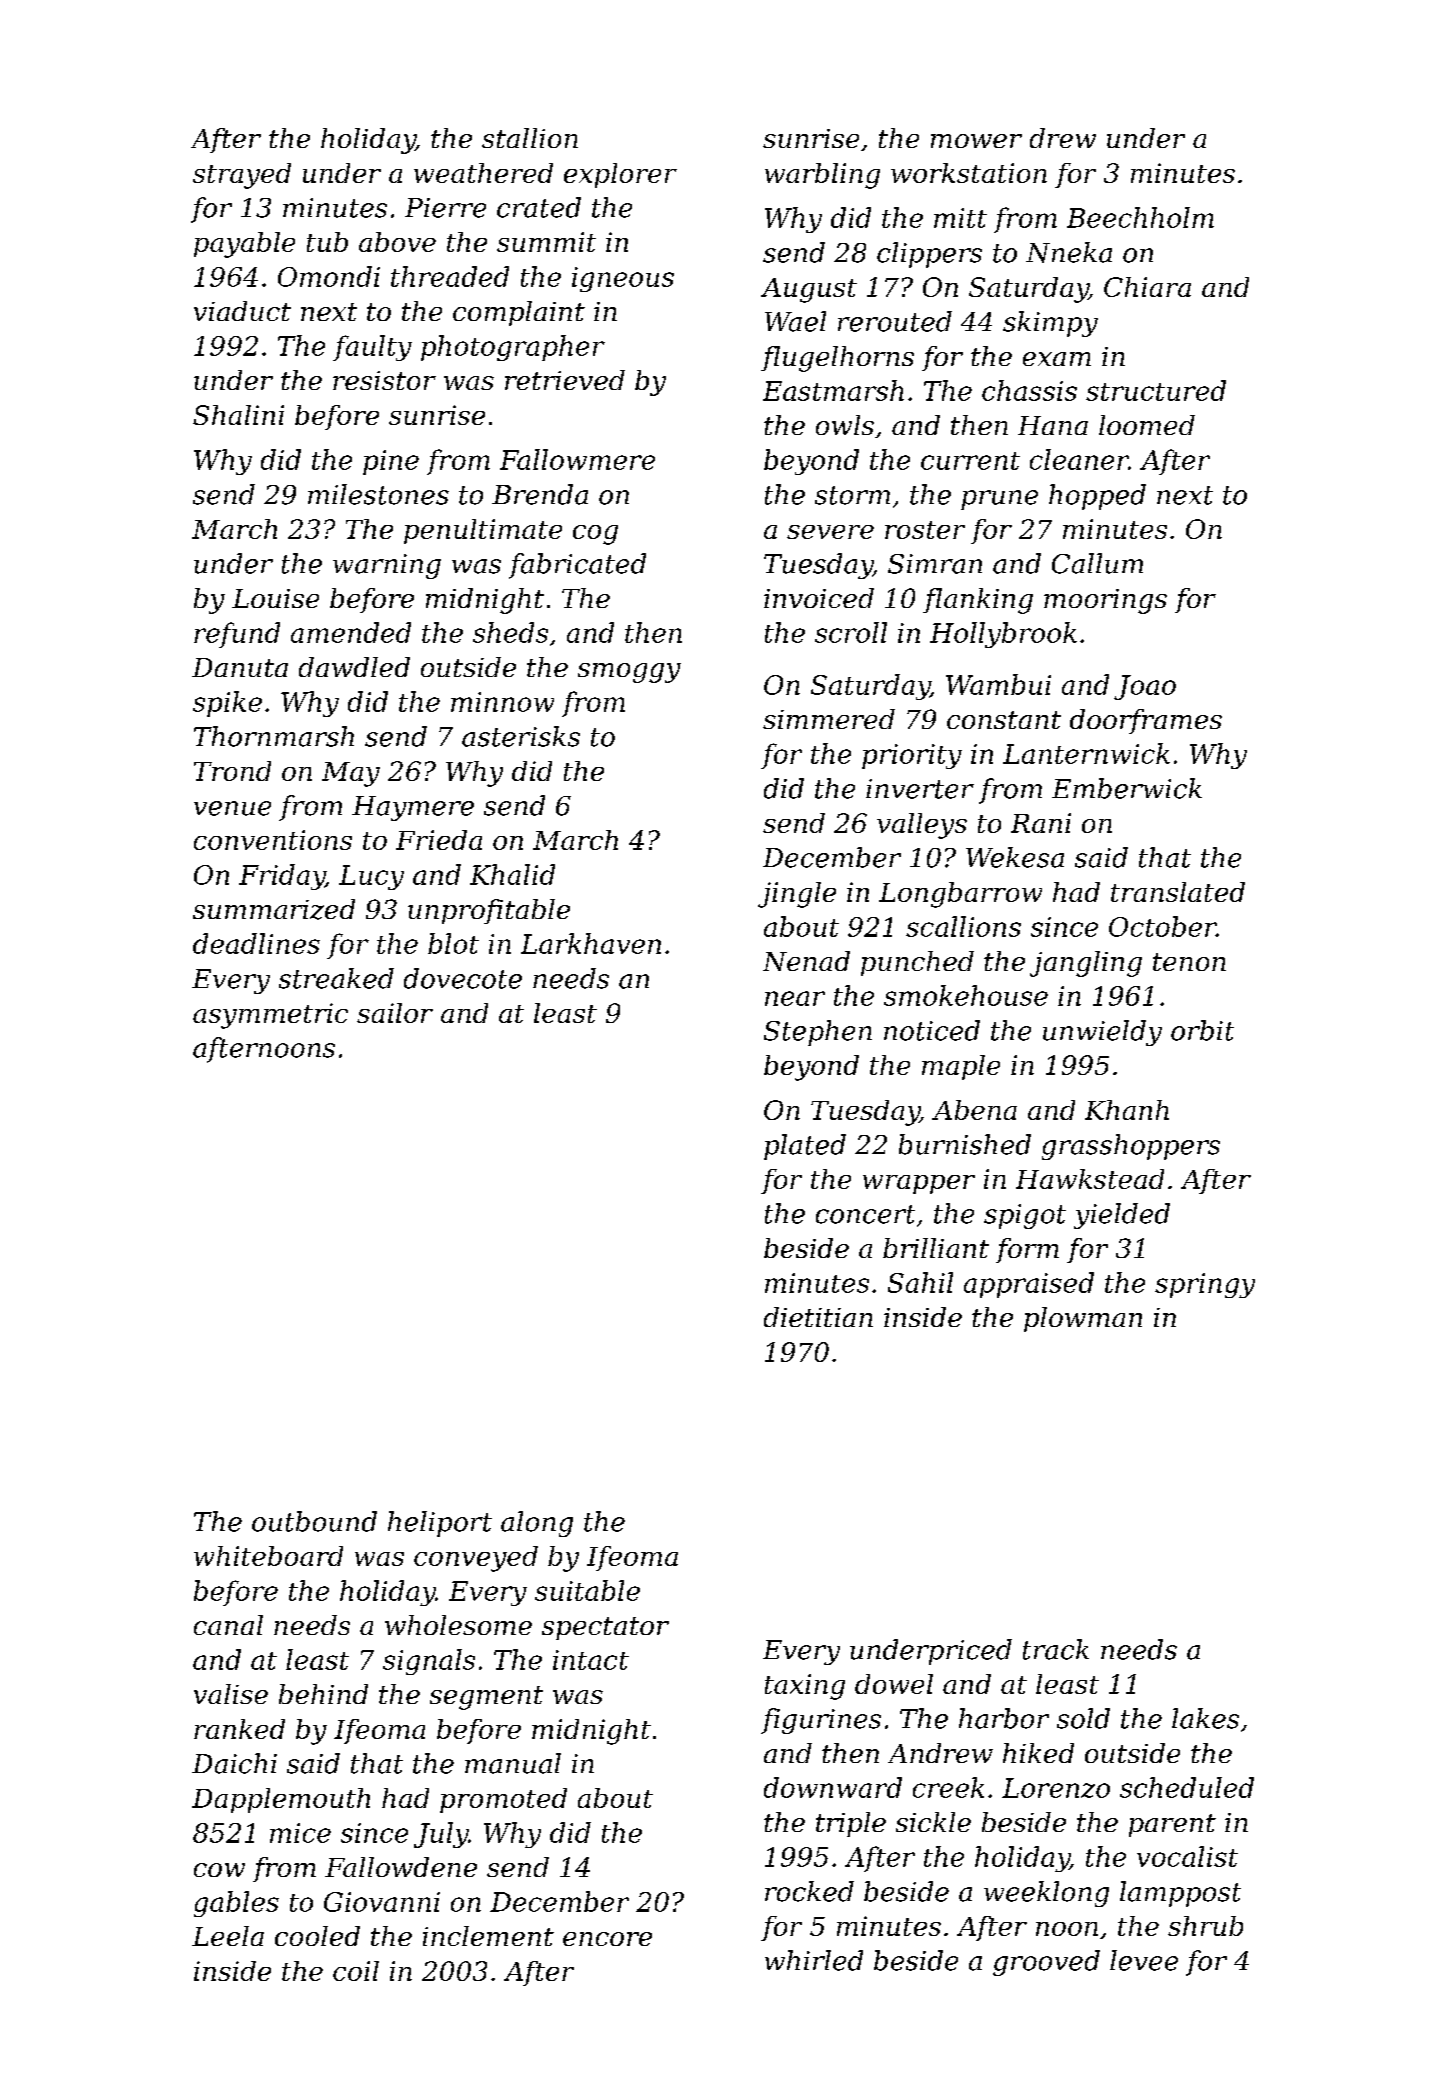 The width and height of the screenshot is (1450, 2100). Describe the element at coordinates (1140, 217) in the screenshot. I see `Beechholm` at that location.
